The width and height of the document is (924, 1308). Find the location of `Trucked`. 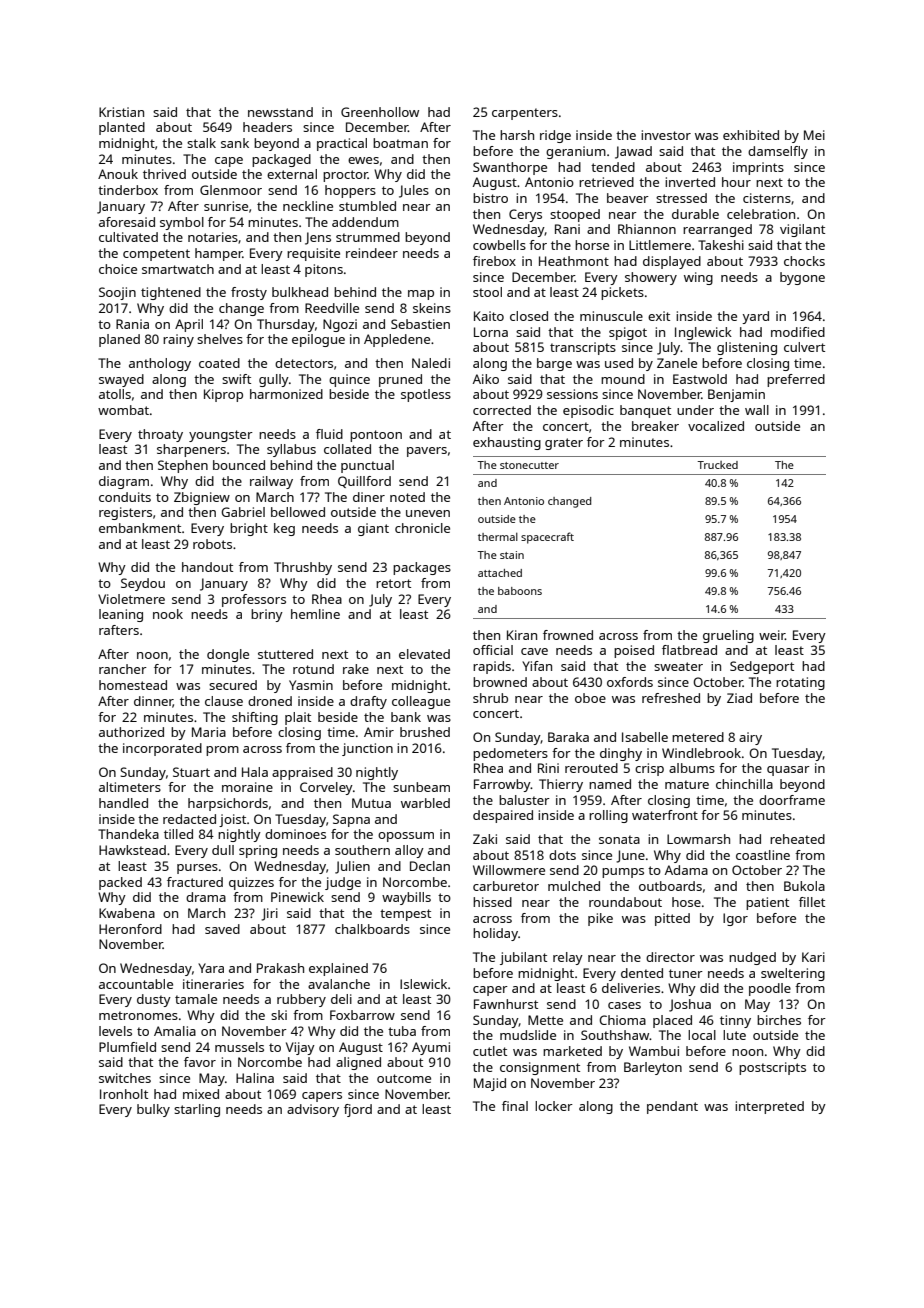

Trucked is located at coordinates (717, 465).
